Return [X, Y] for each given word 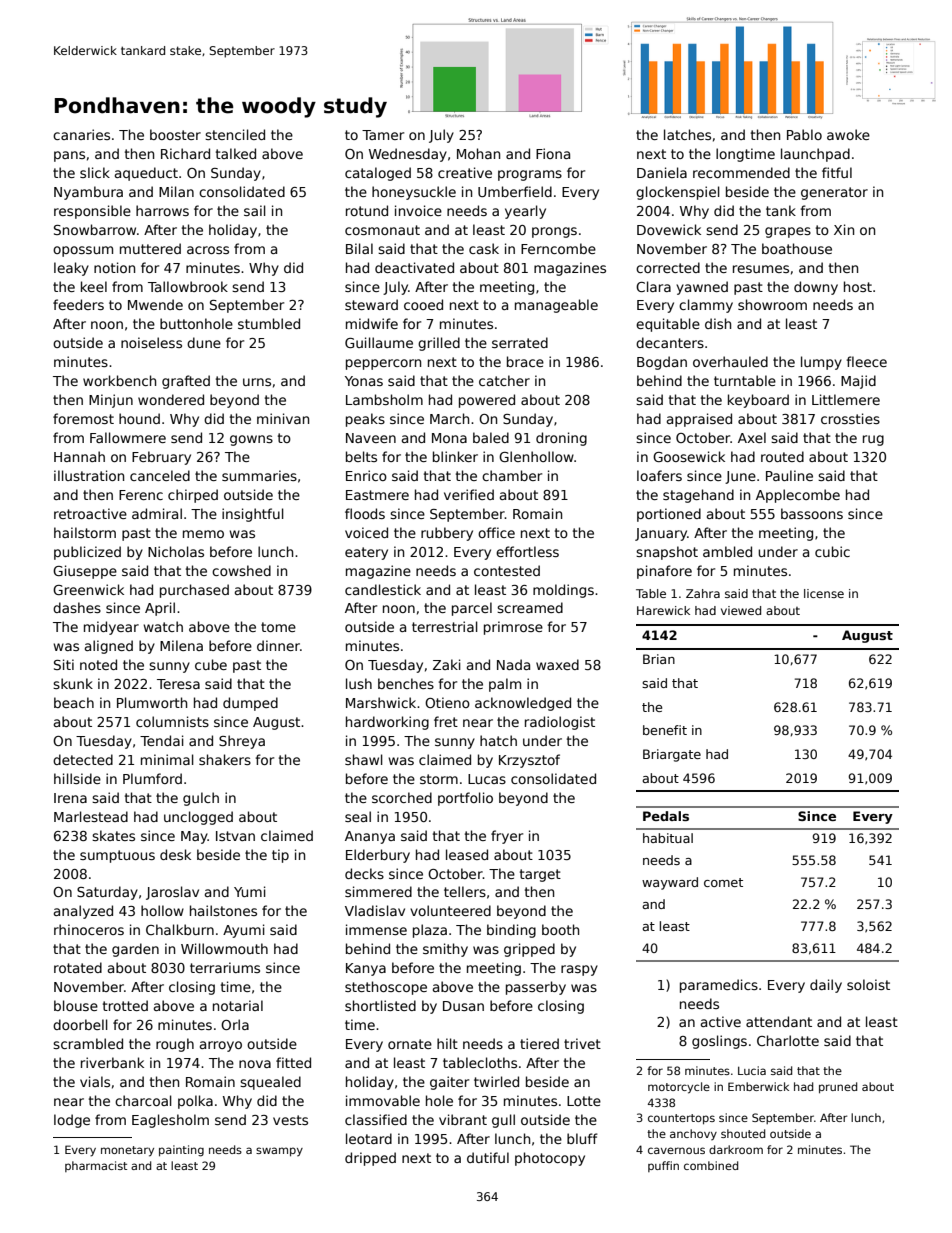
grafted [186, 382]
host [858, 286]
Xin [844, 229]
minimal [167, 759]
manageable [556, 306]
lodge [72, 1121]
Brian [659, 659]
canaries [81, 134]
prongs [554, 232]
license [824, 593]
